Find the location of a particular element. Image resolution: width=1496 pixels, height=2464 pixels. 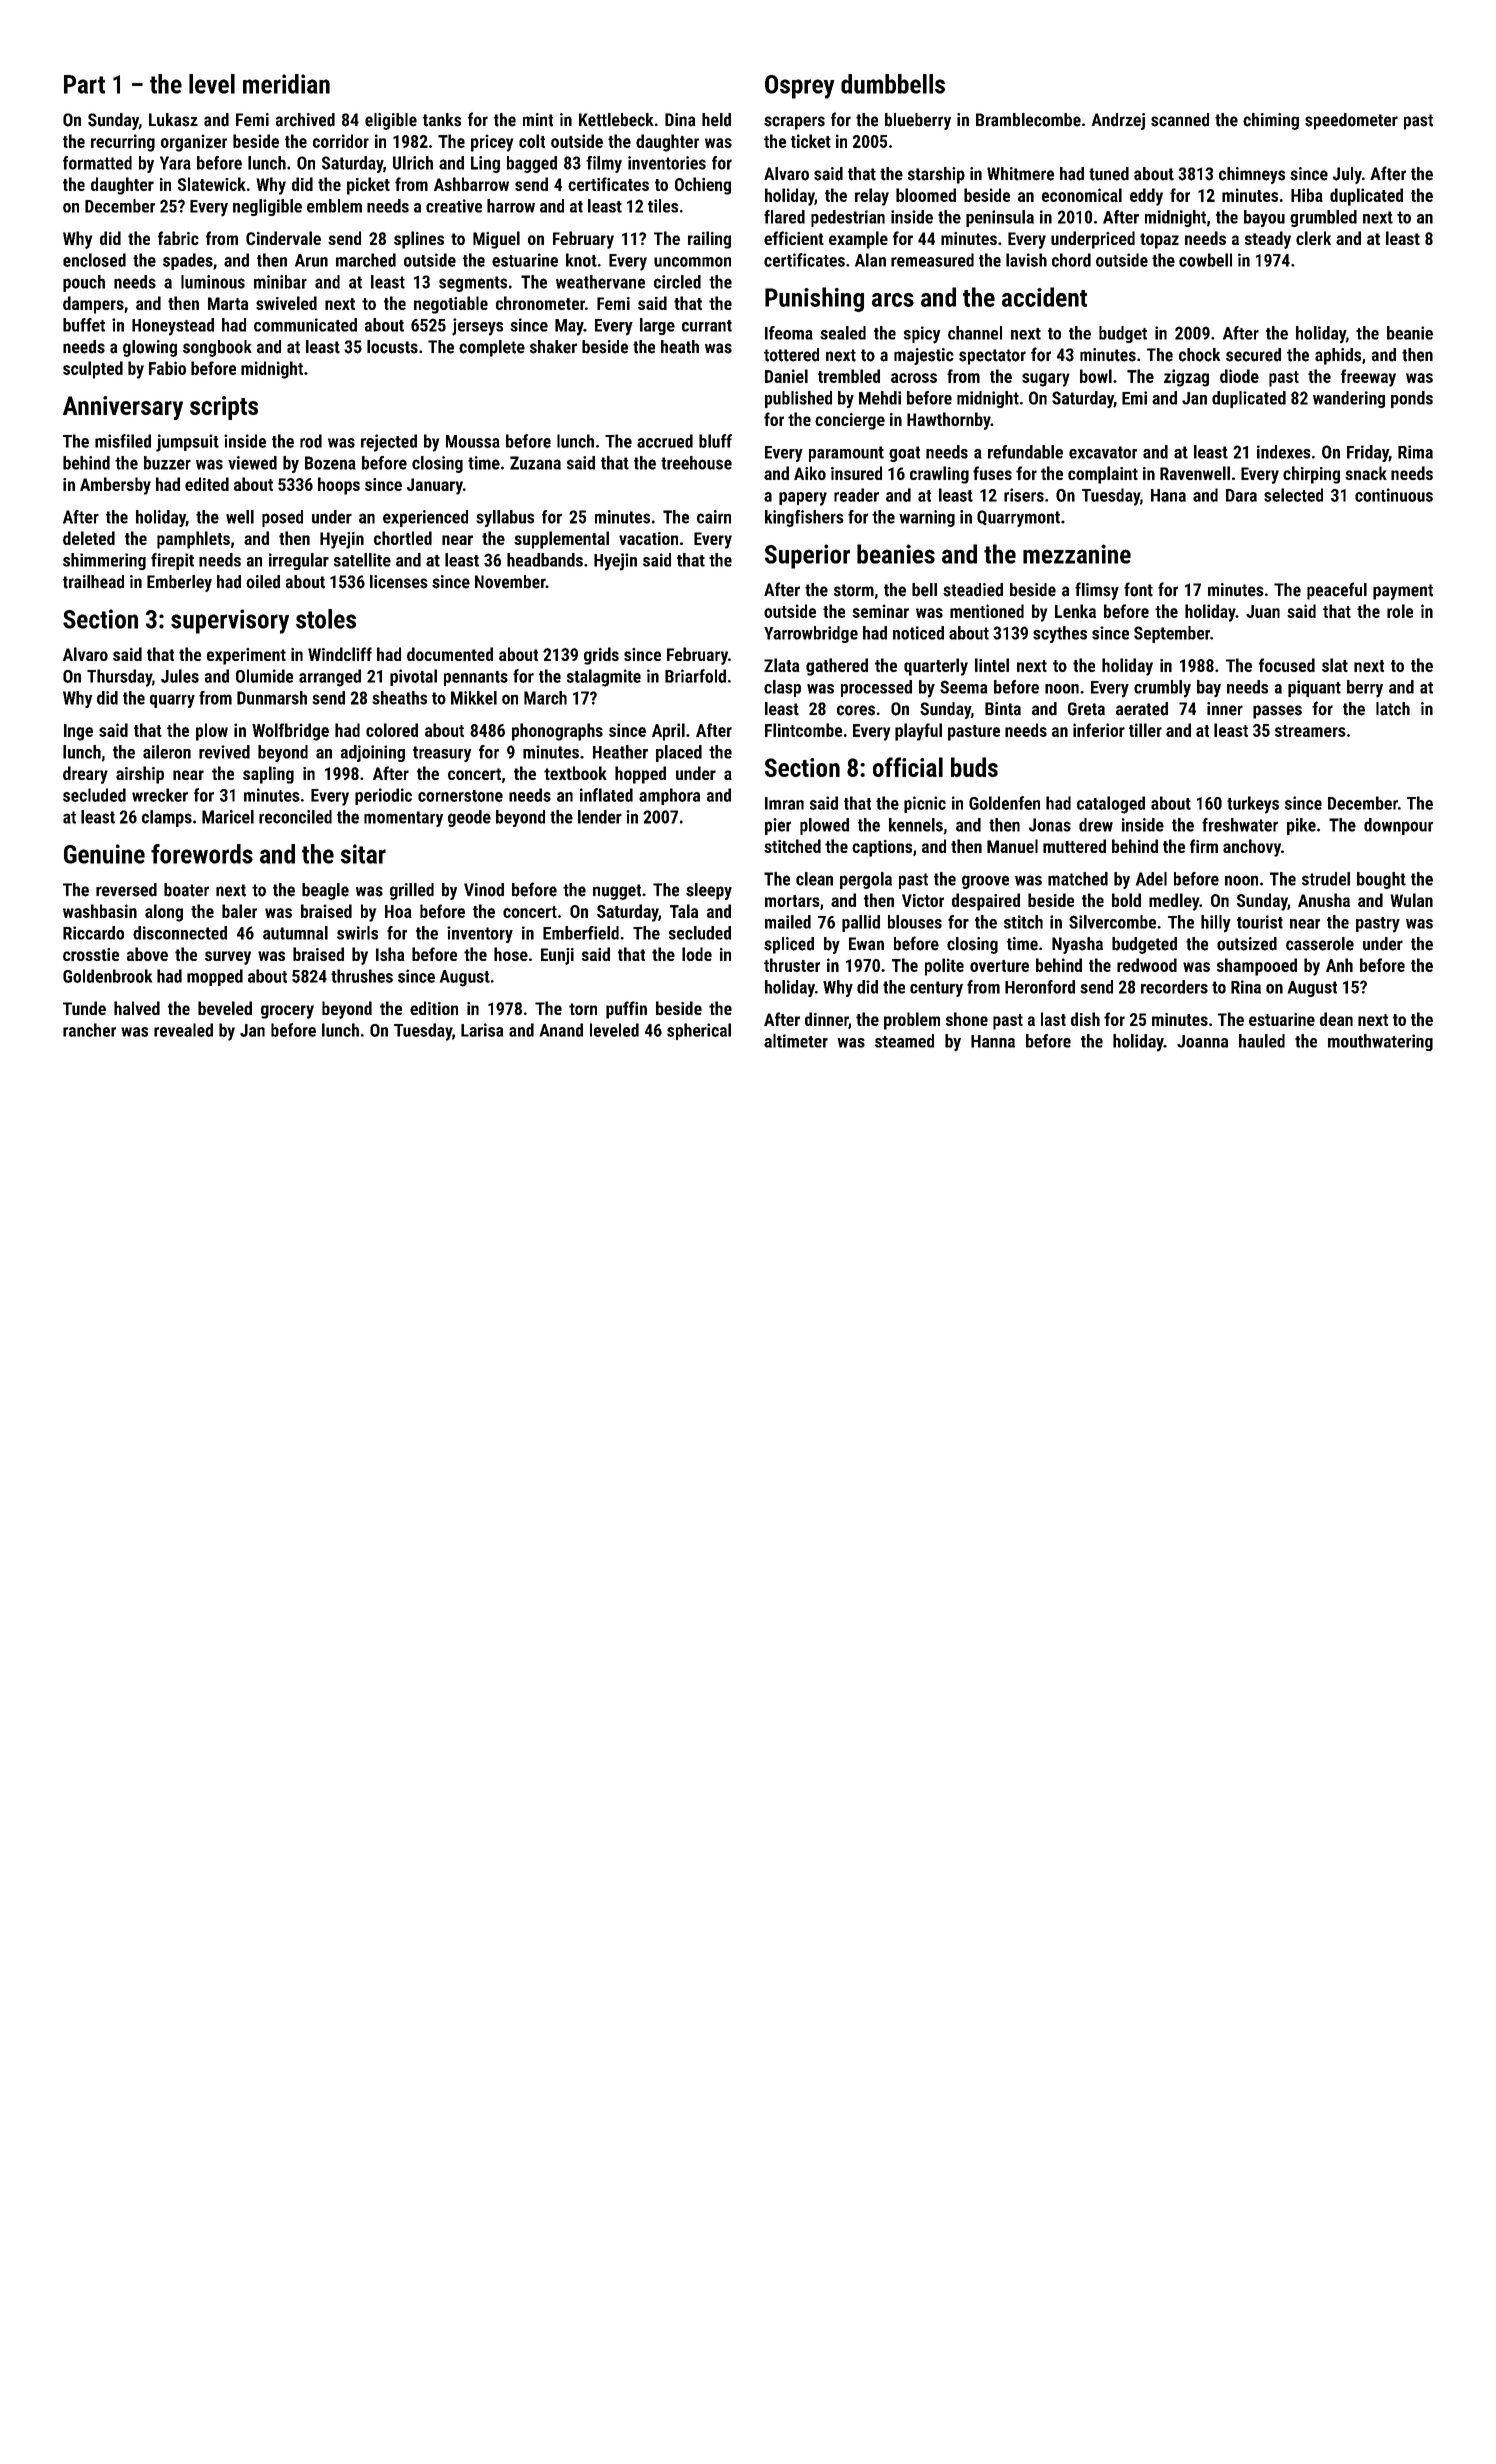

outsized is located at coordinates (1247, 944).
